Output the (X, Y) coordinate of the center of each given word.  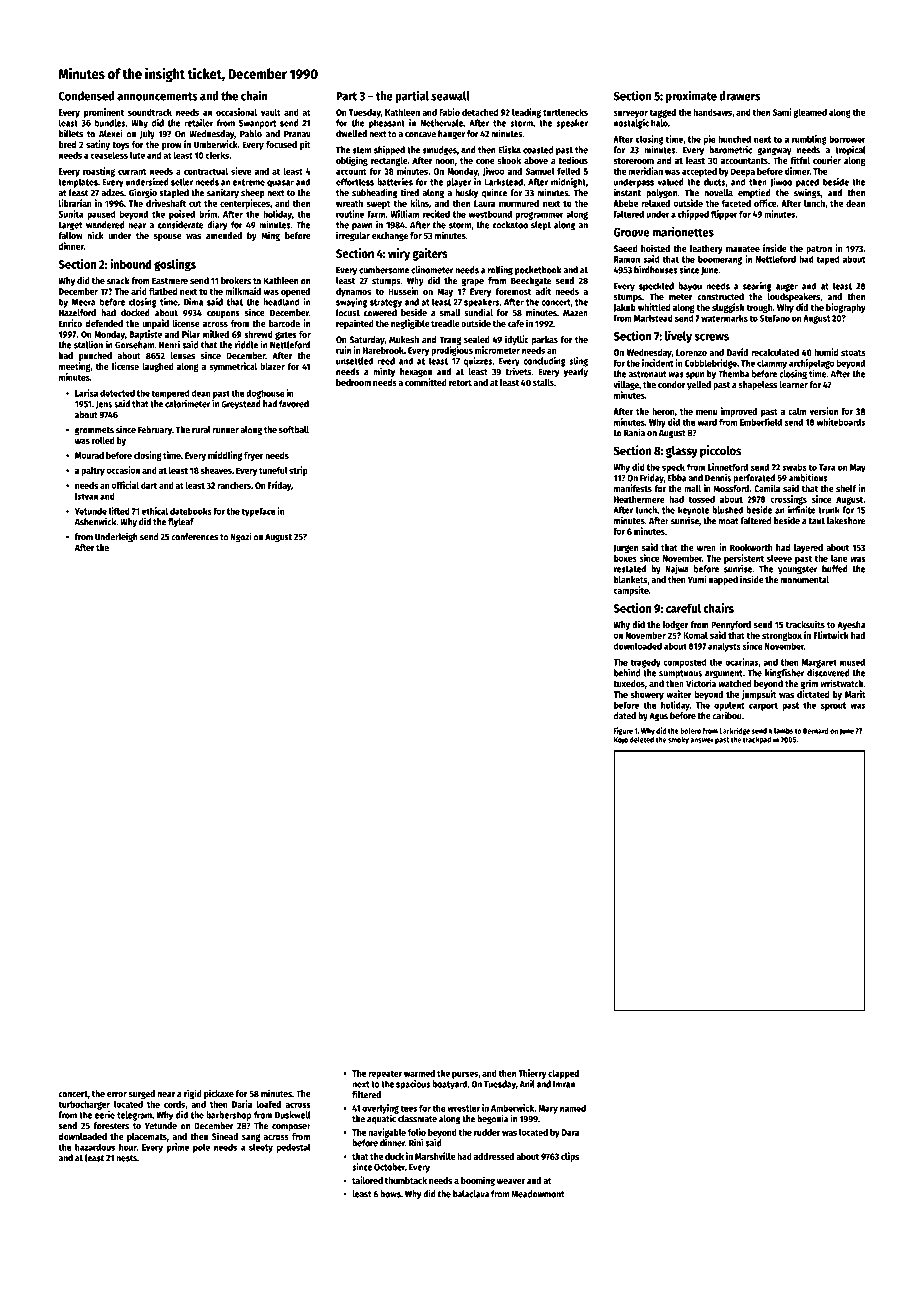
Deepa (743, 172)
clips (570, 1157)
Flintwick (831, 635)
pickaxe (219, 1094)
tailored (367, 1180)
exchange (390, 236)
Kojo (621, 740)
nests (126, 1158)
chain (254, 95)
